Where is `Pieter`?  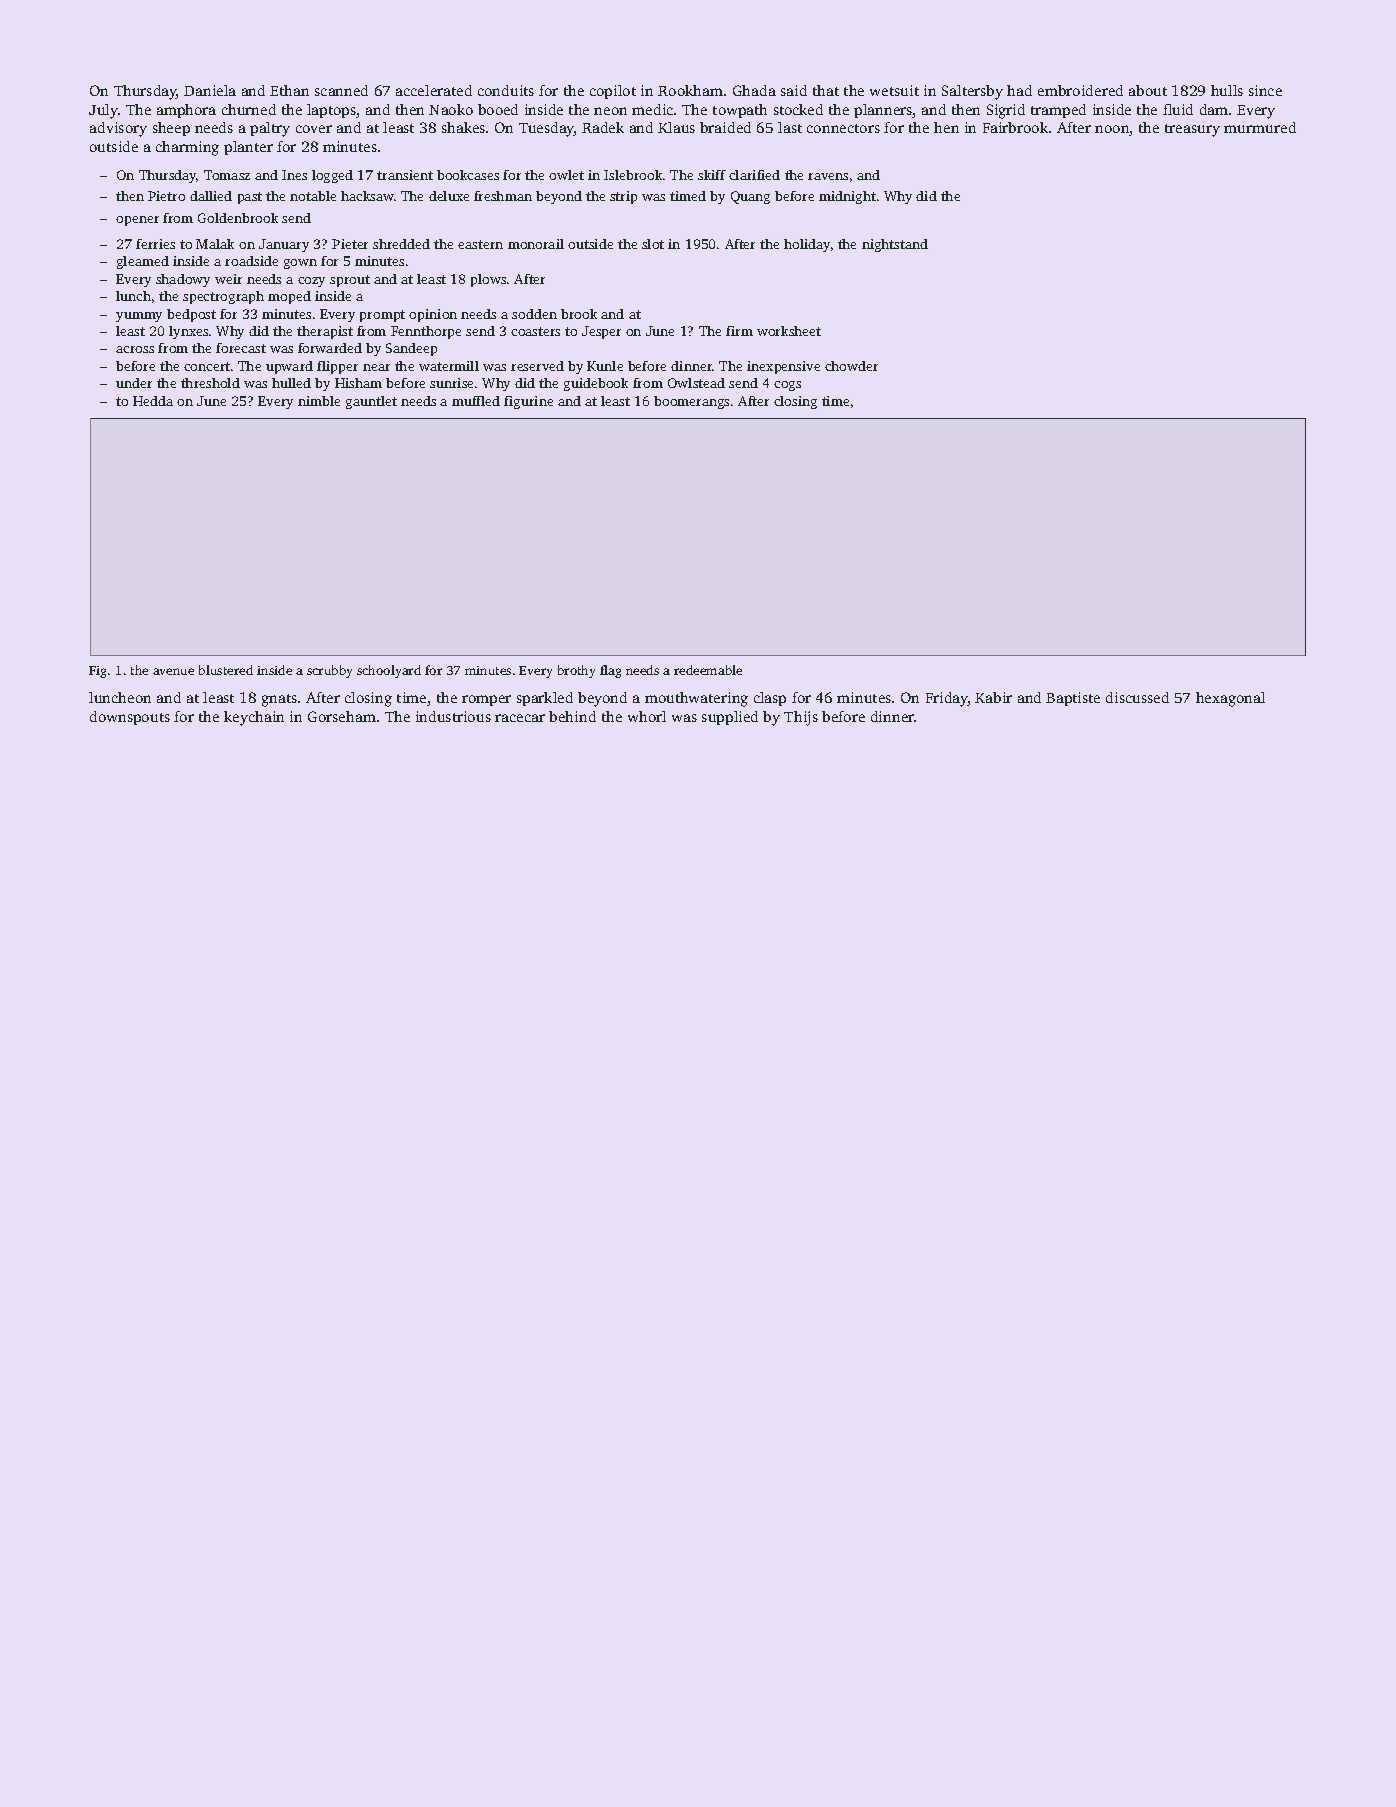 Pieter is located at coordinates (350, 244).
